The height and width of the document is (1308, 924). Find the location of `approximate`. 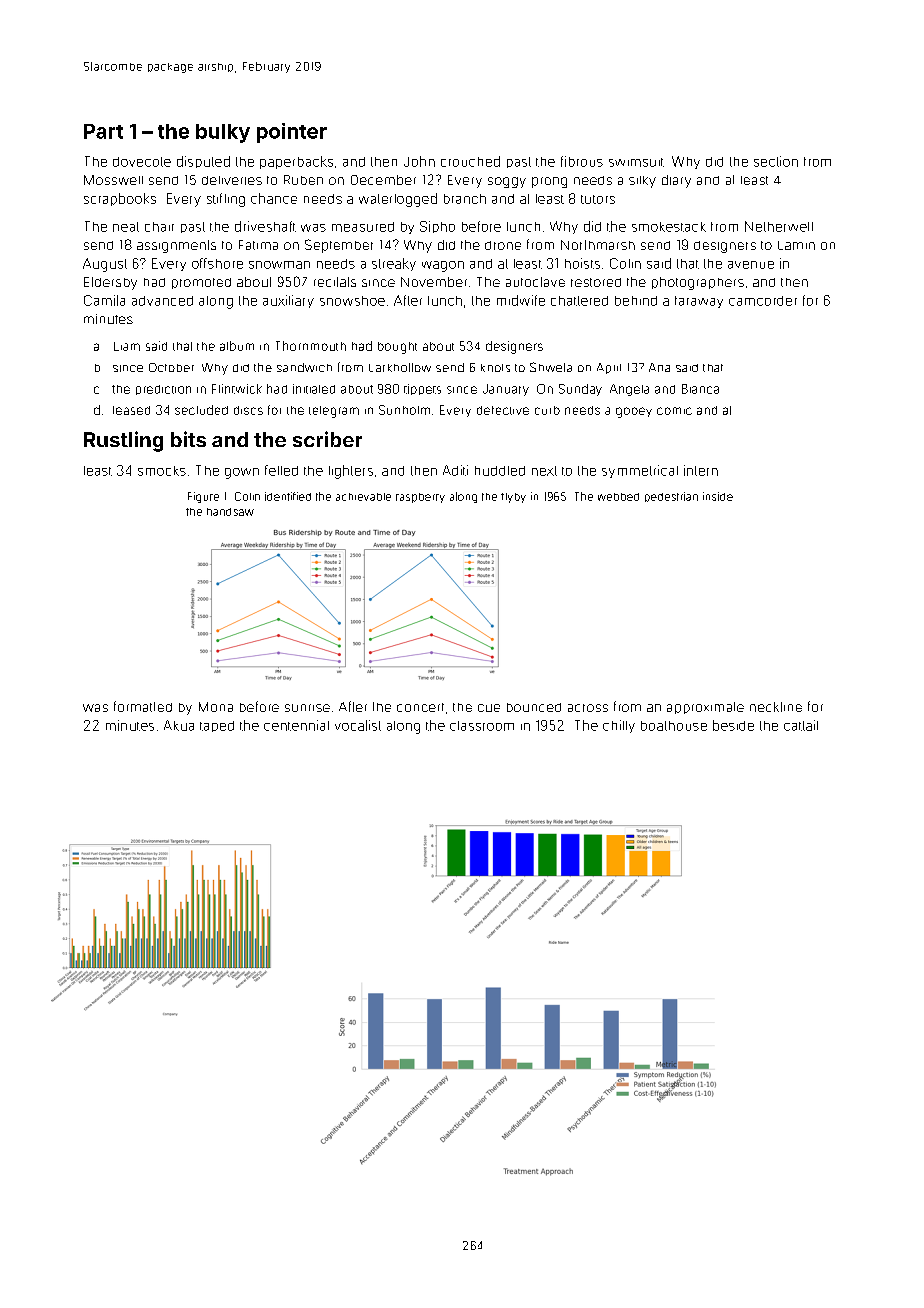

approximate is located at coordinates (705, 708).
